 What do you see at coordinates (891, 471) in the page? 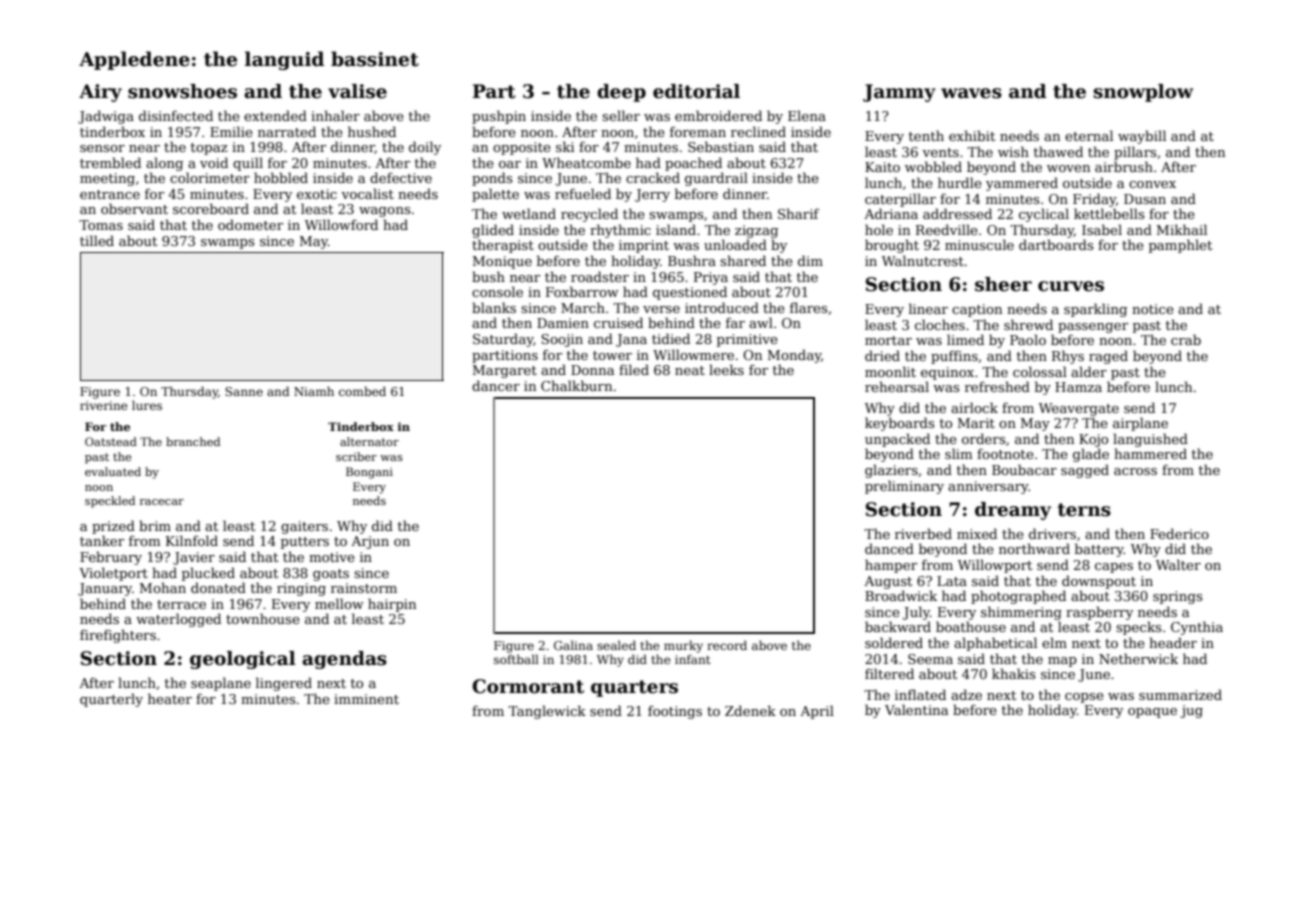
I see `glaziers` at bounding box center [891, 471].
